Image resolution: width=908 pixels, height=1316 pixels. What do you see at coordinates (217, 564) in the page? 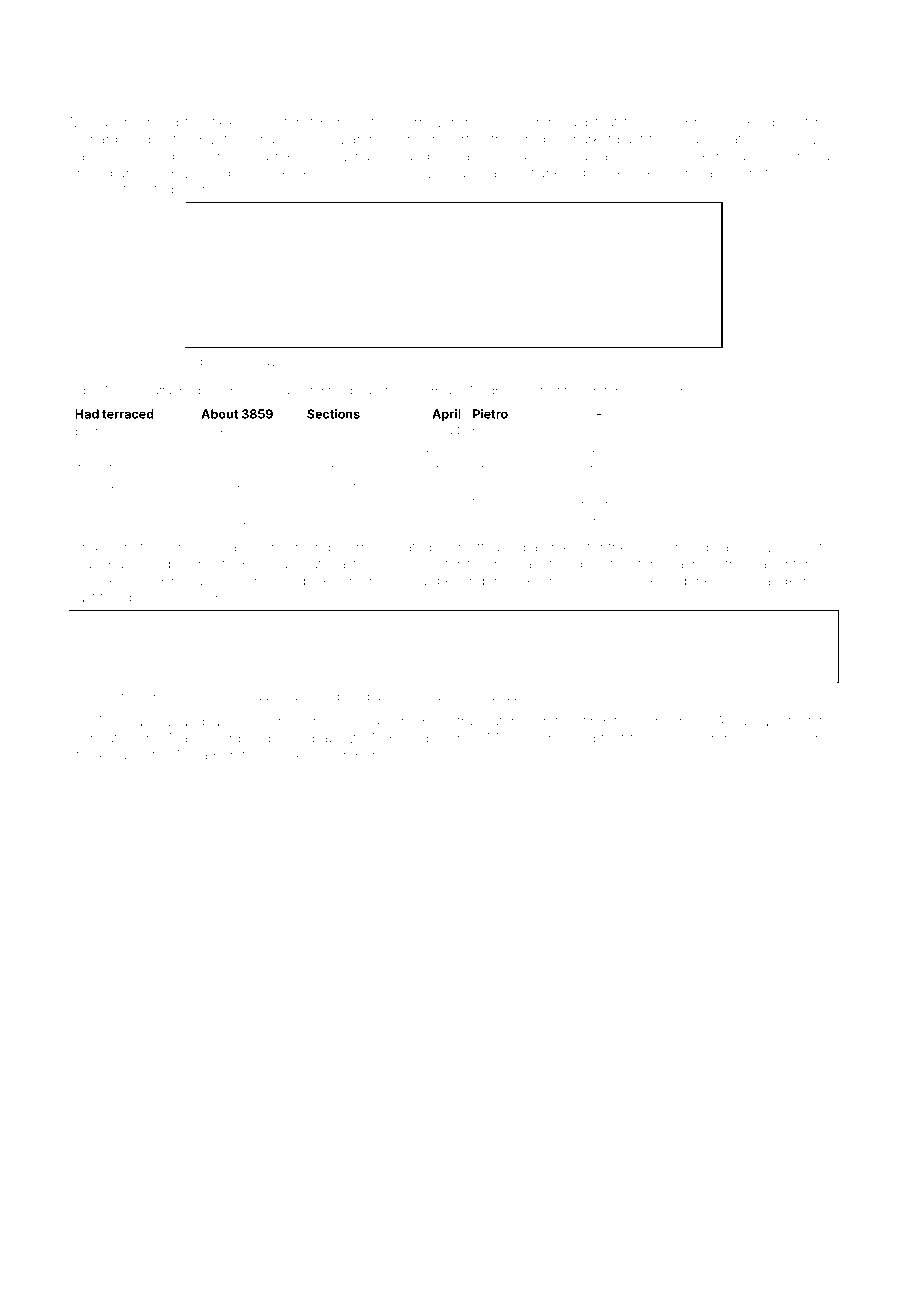
I see `hectic` at bounding box center [217, 564].
